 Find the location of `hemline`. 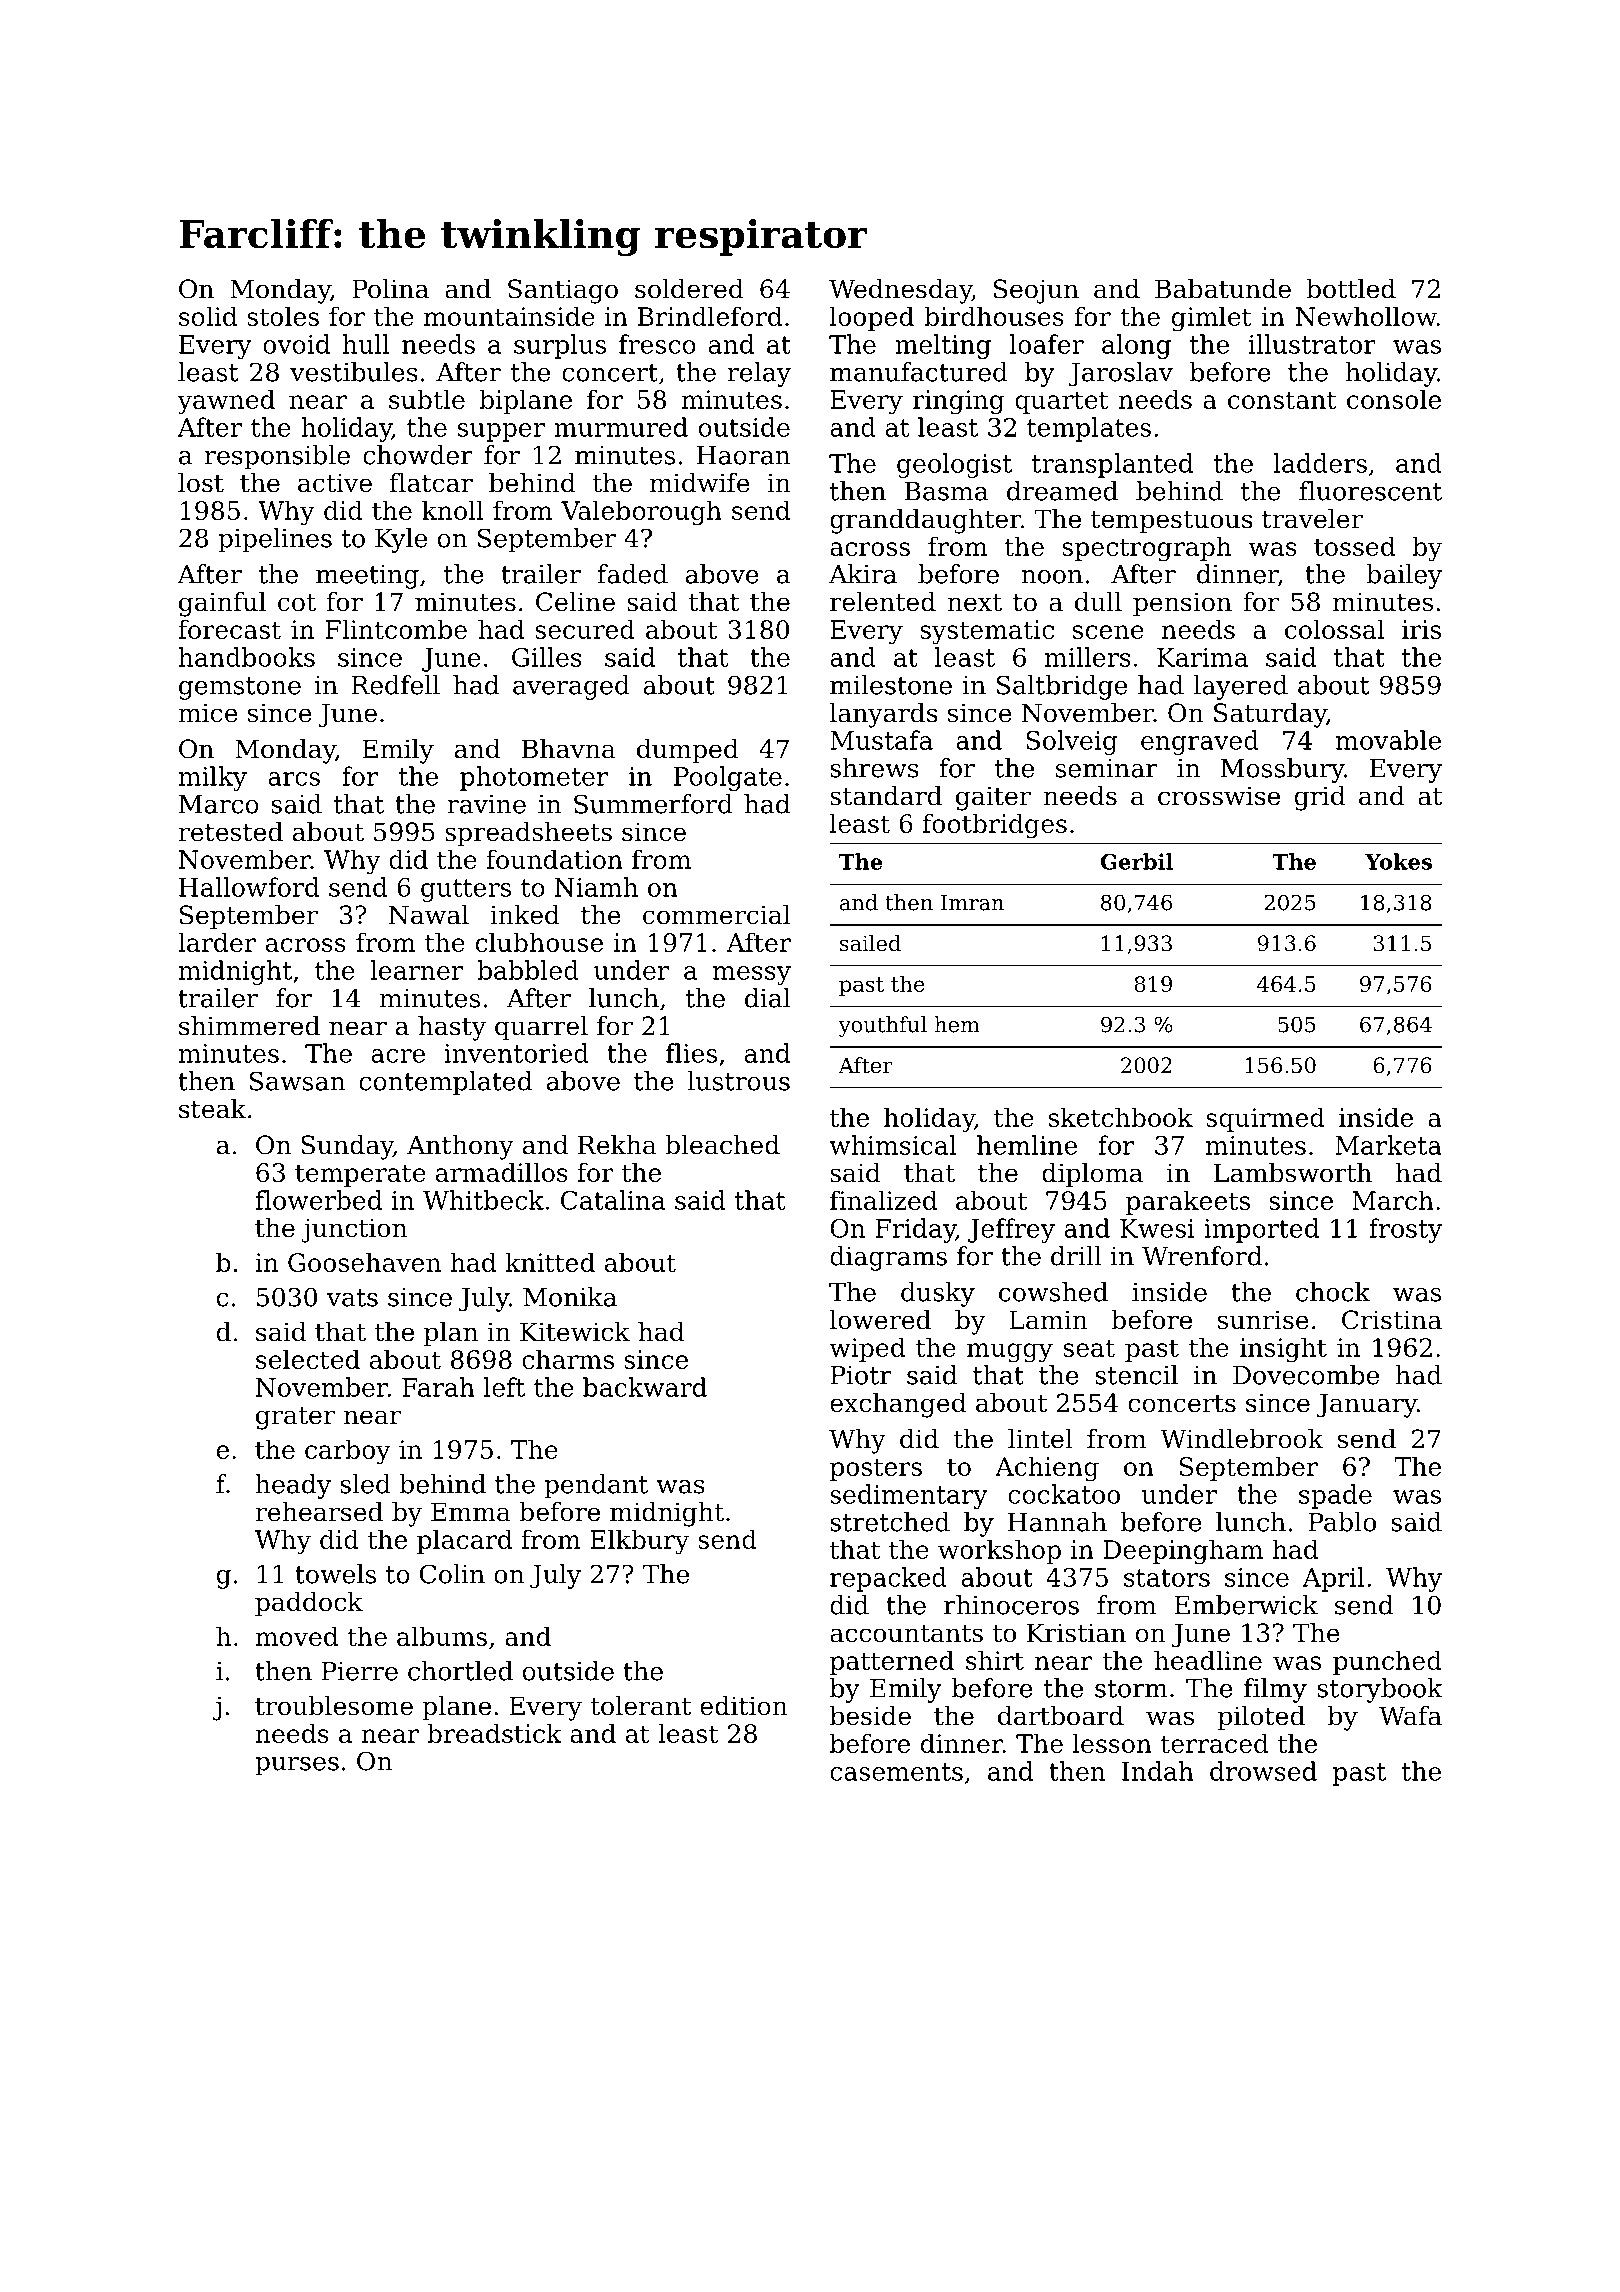

hemline is located at coordinates (1027, 1145).
